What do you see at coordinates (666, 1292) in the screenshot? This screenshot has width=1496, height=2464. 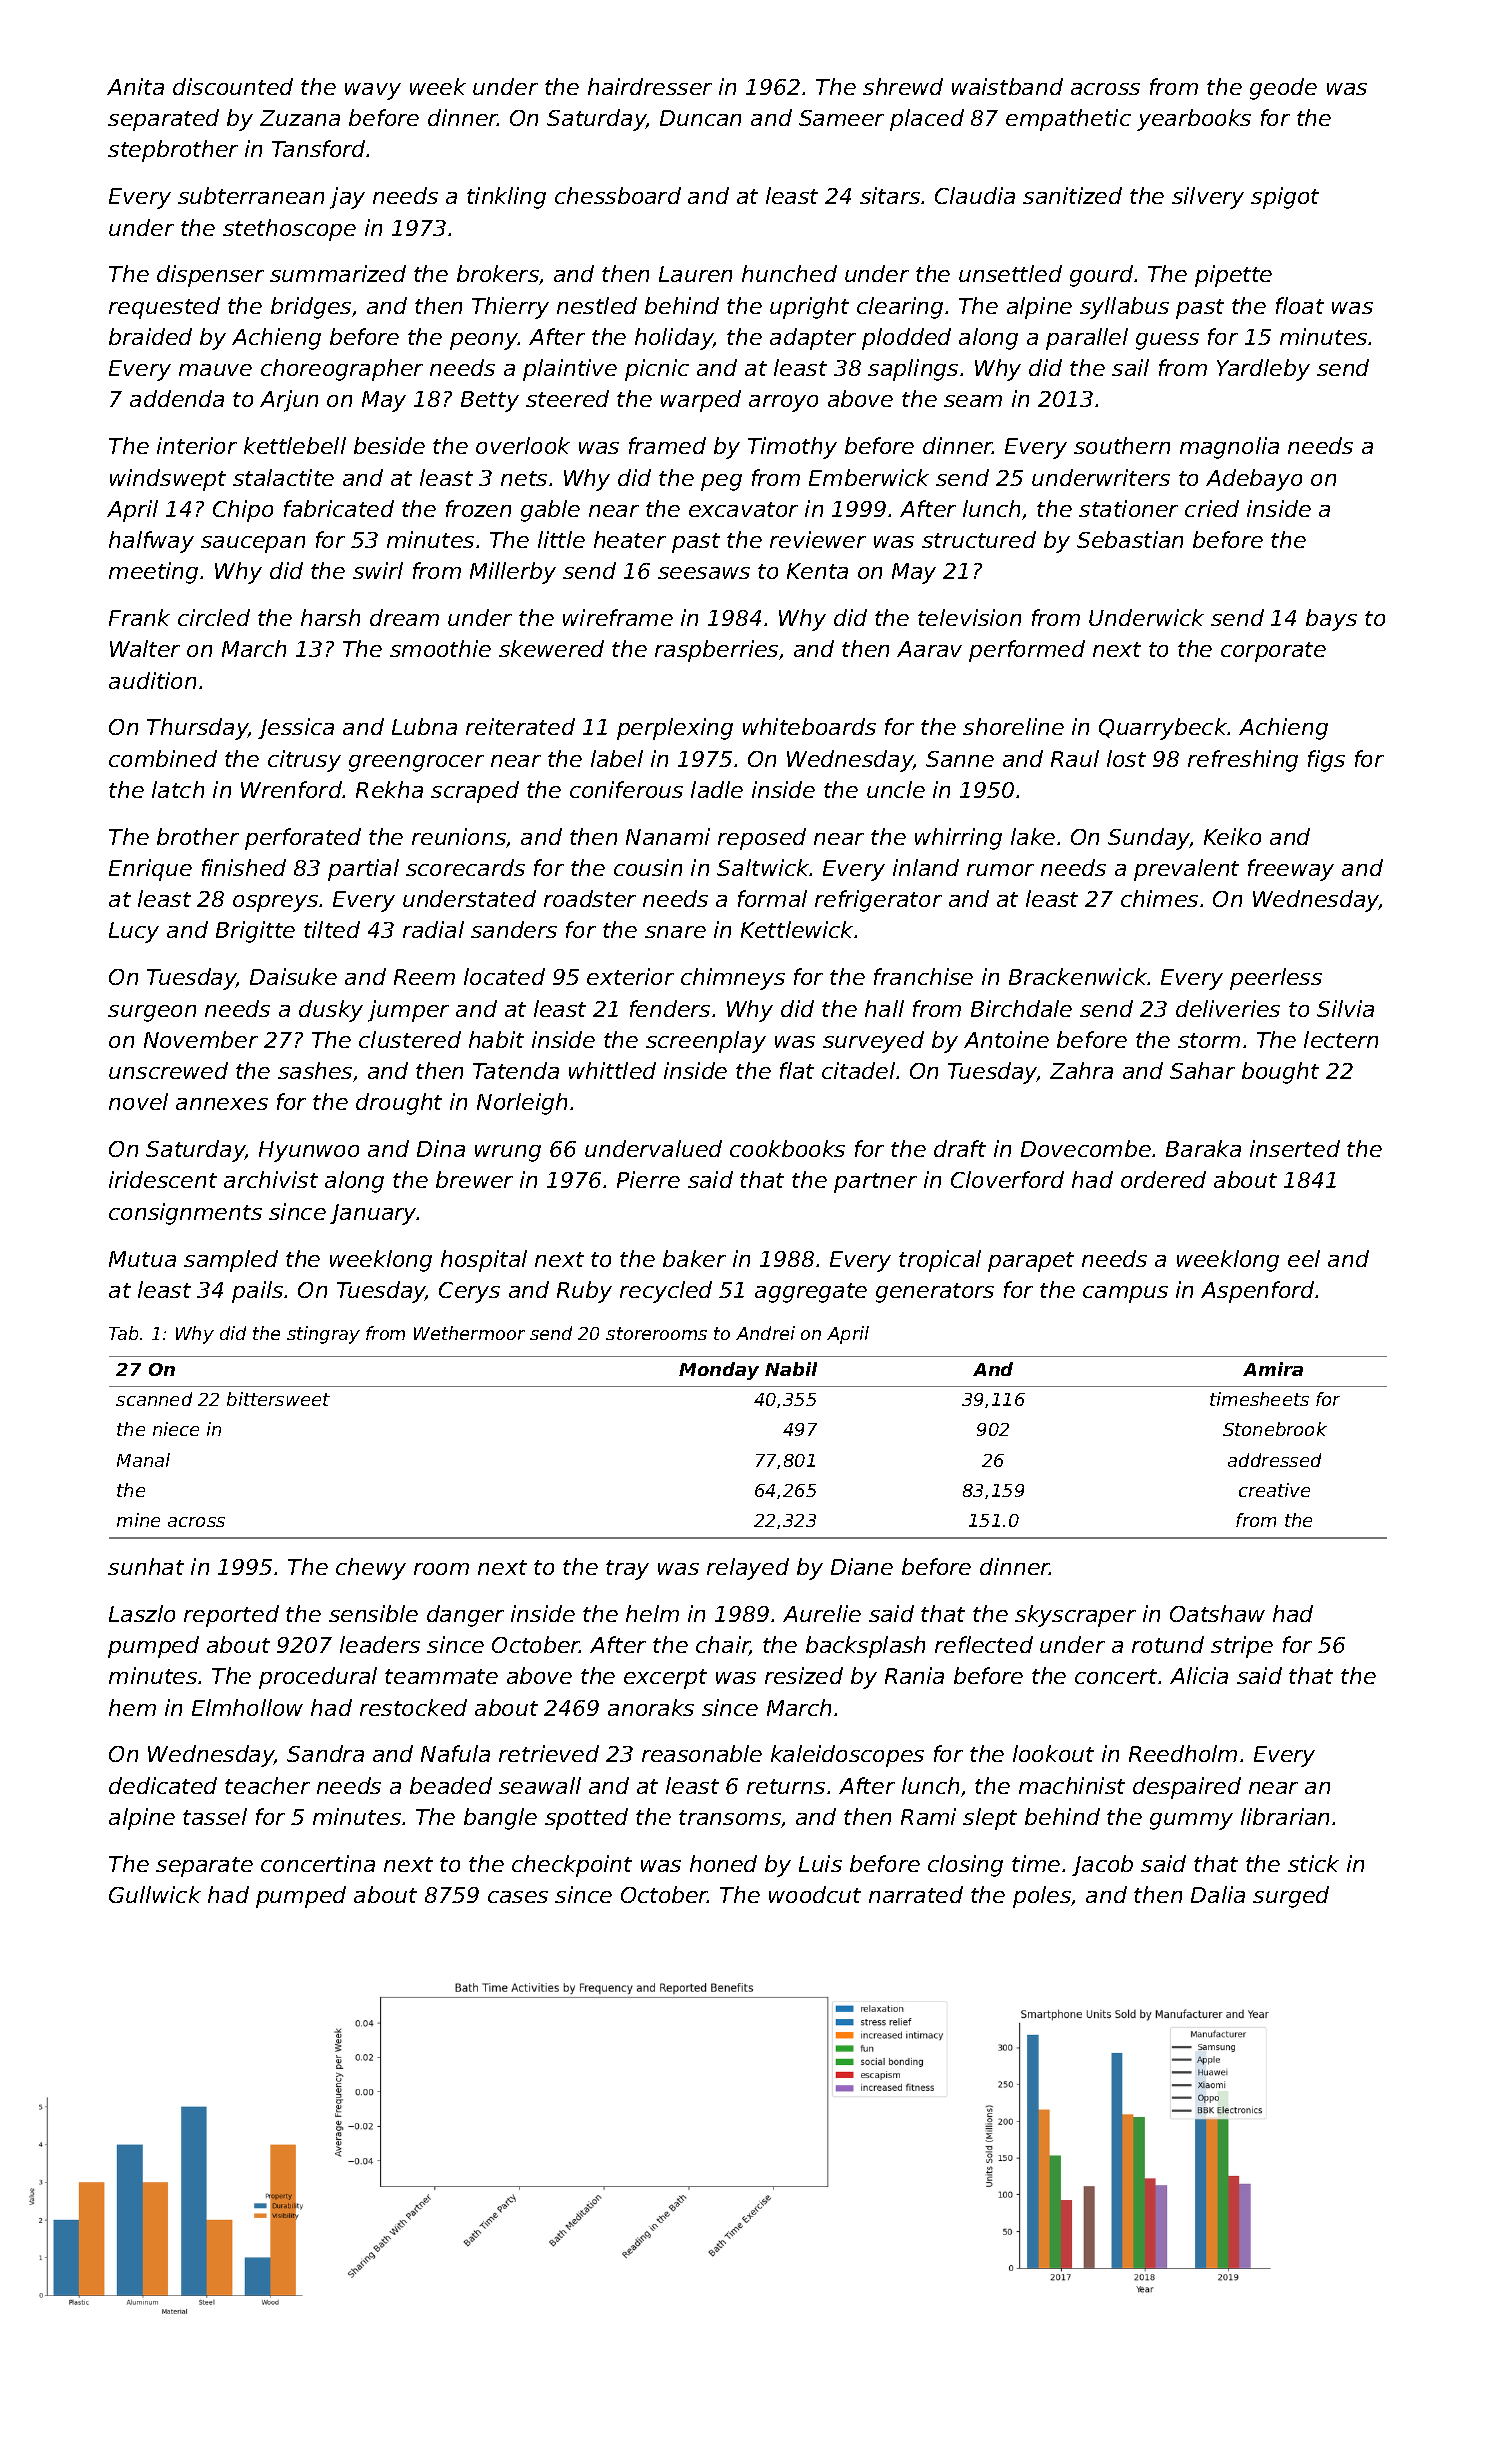 I see `recycled` at bounding box center [666, 1292].
